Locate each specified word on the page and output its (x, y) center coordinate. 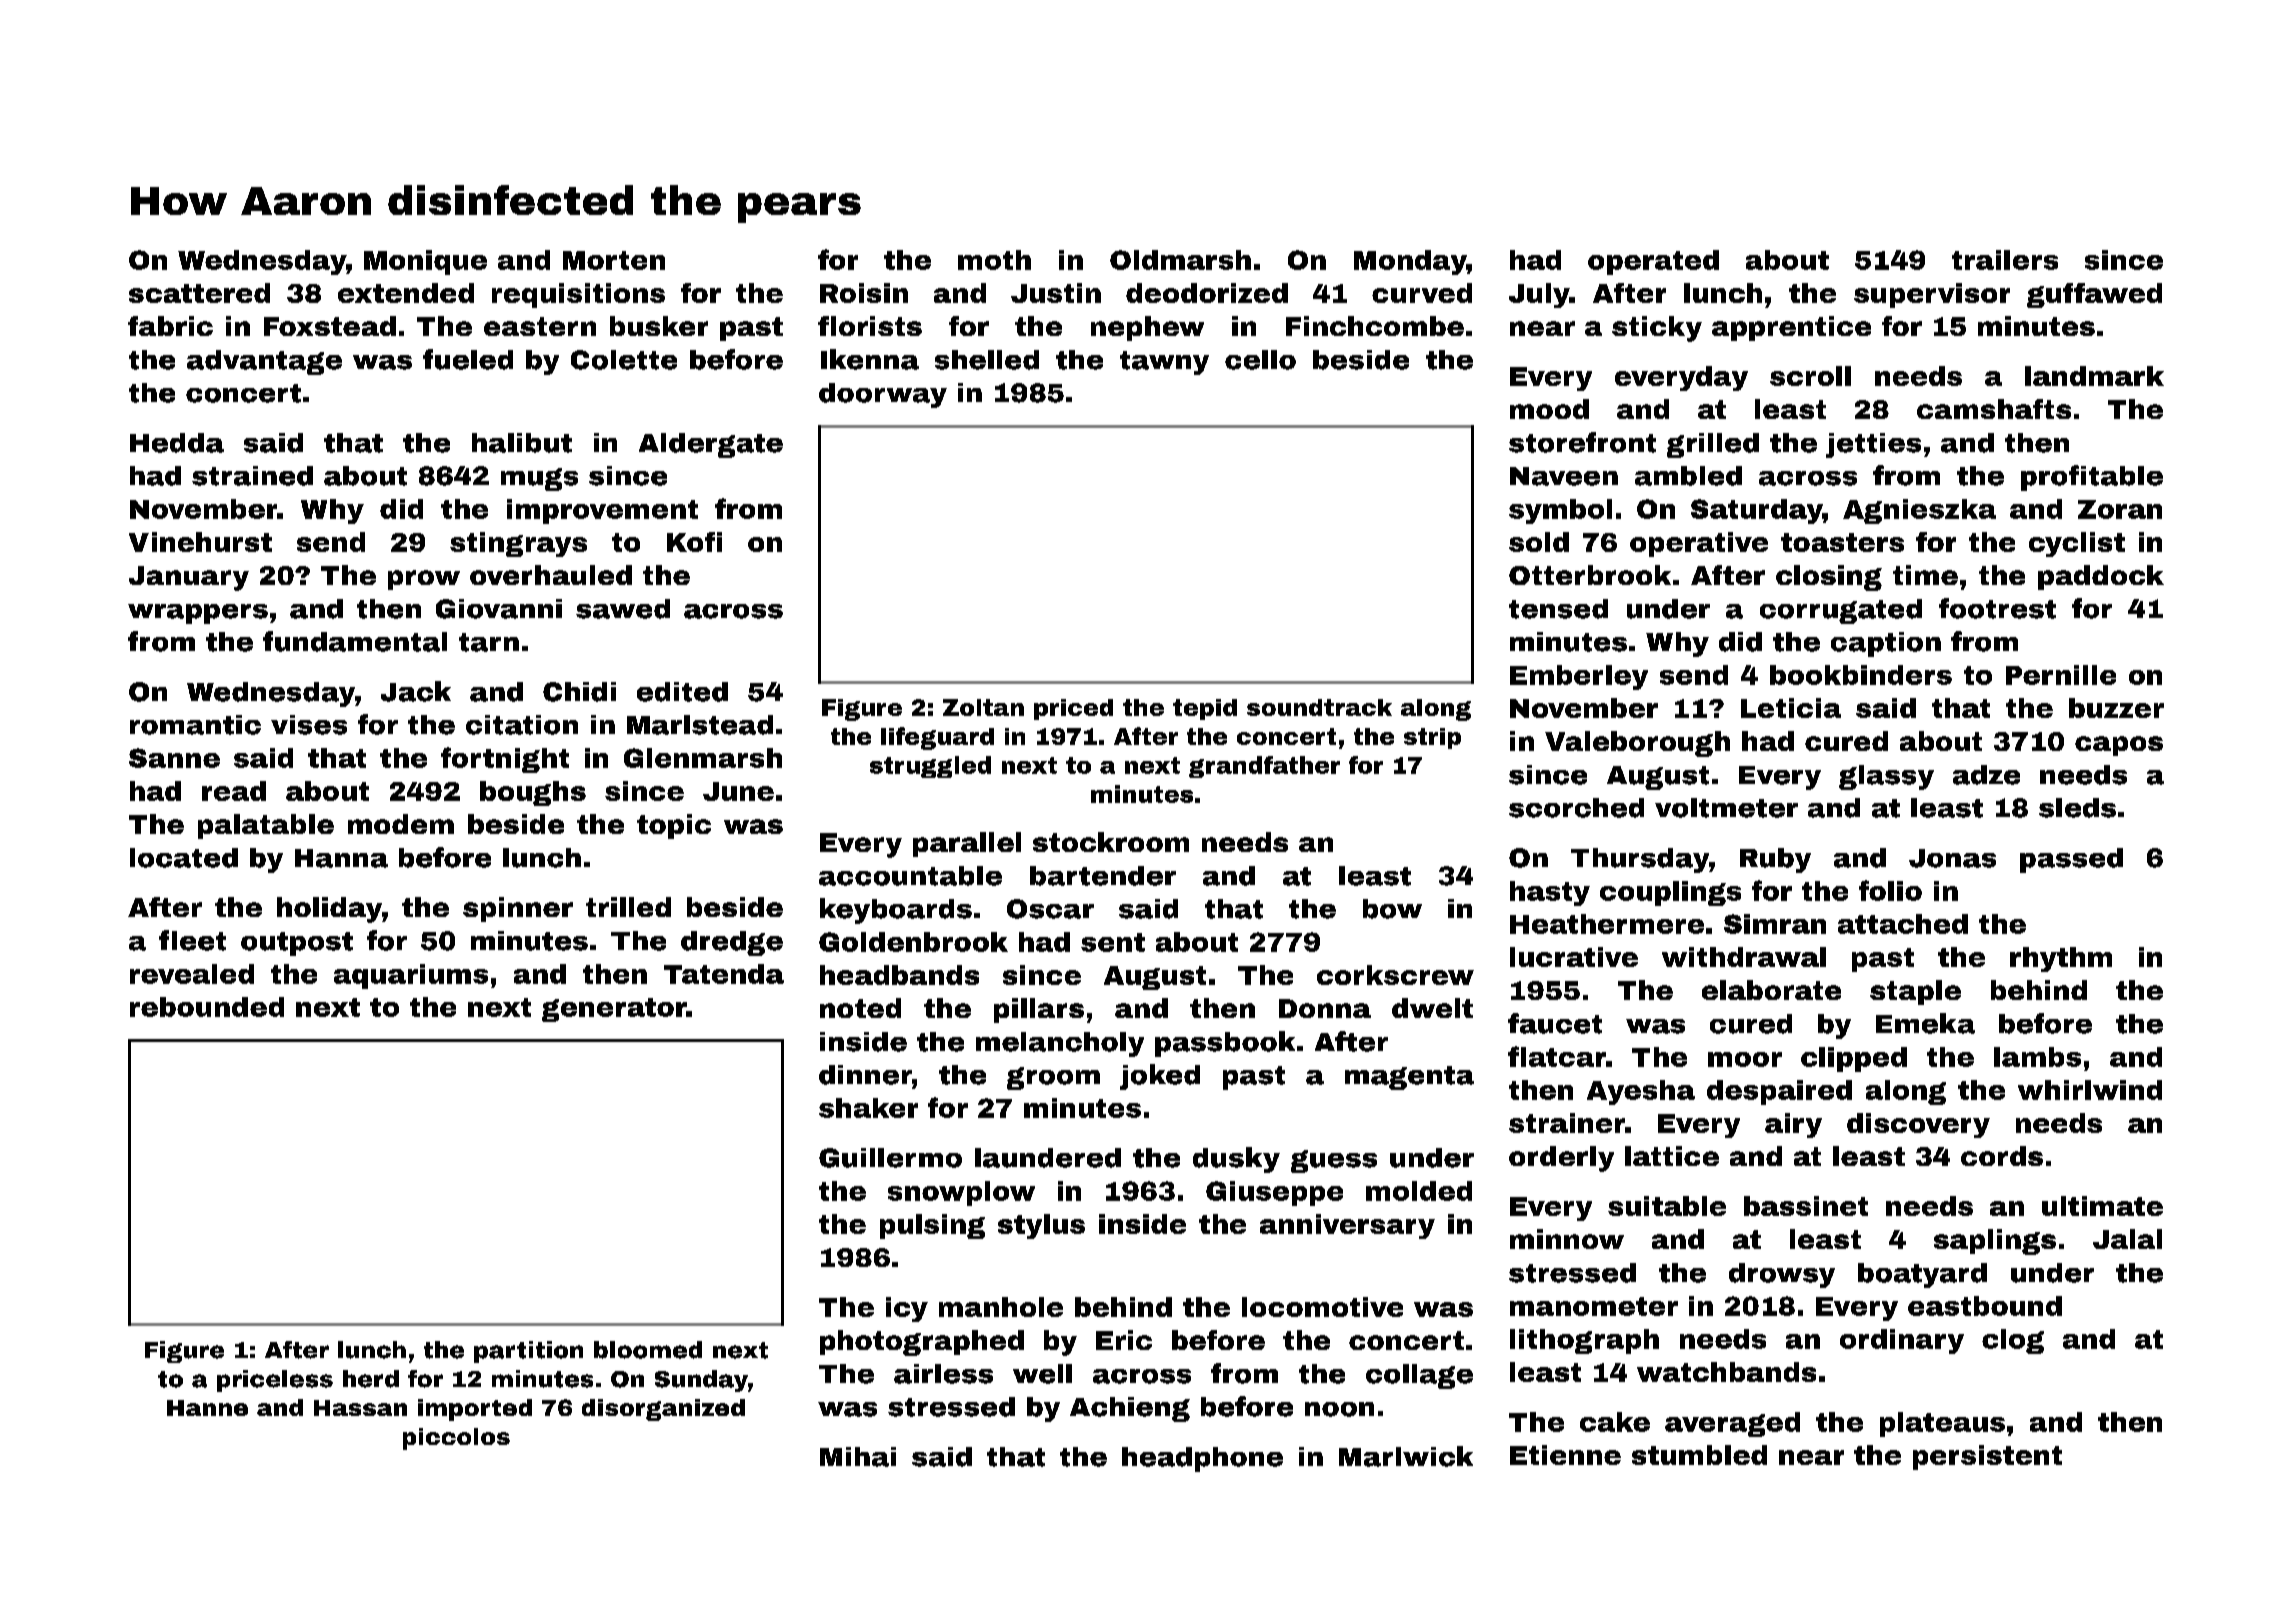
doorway (883, 395)
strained (252, 476)
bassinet (1806, 1206)
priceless (275, 1381)
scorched (1576, 808)
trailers (2005, 260)
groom (1053, 1078)
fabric (170, 326)
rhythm (2061, 959)
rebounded (207, 1007)
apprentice (1791, 328)
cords (2002, 1156)
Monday (1410, 262)
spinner (518, 909)
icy (907, 1309)
